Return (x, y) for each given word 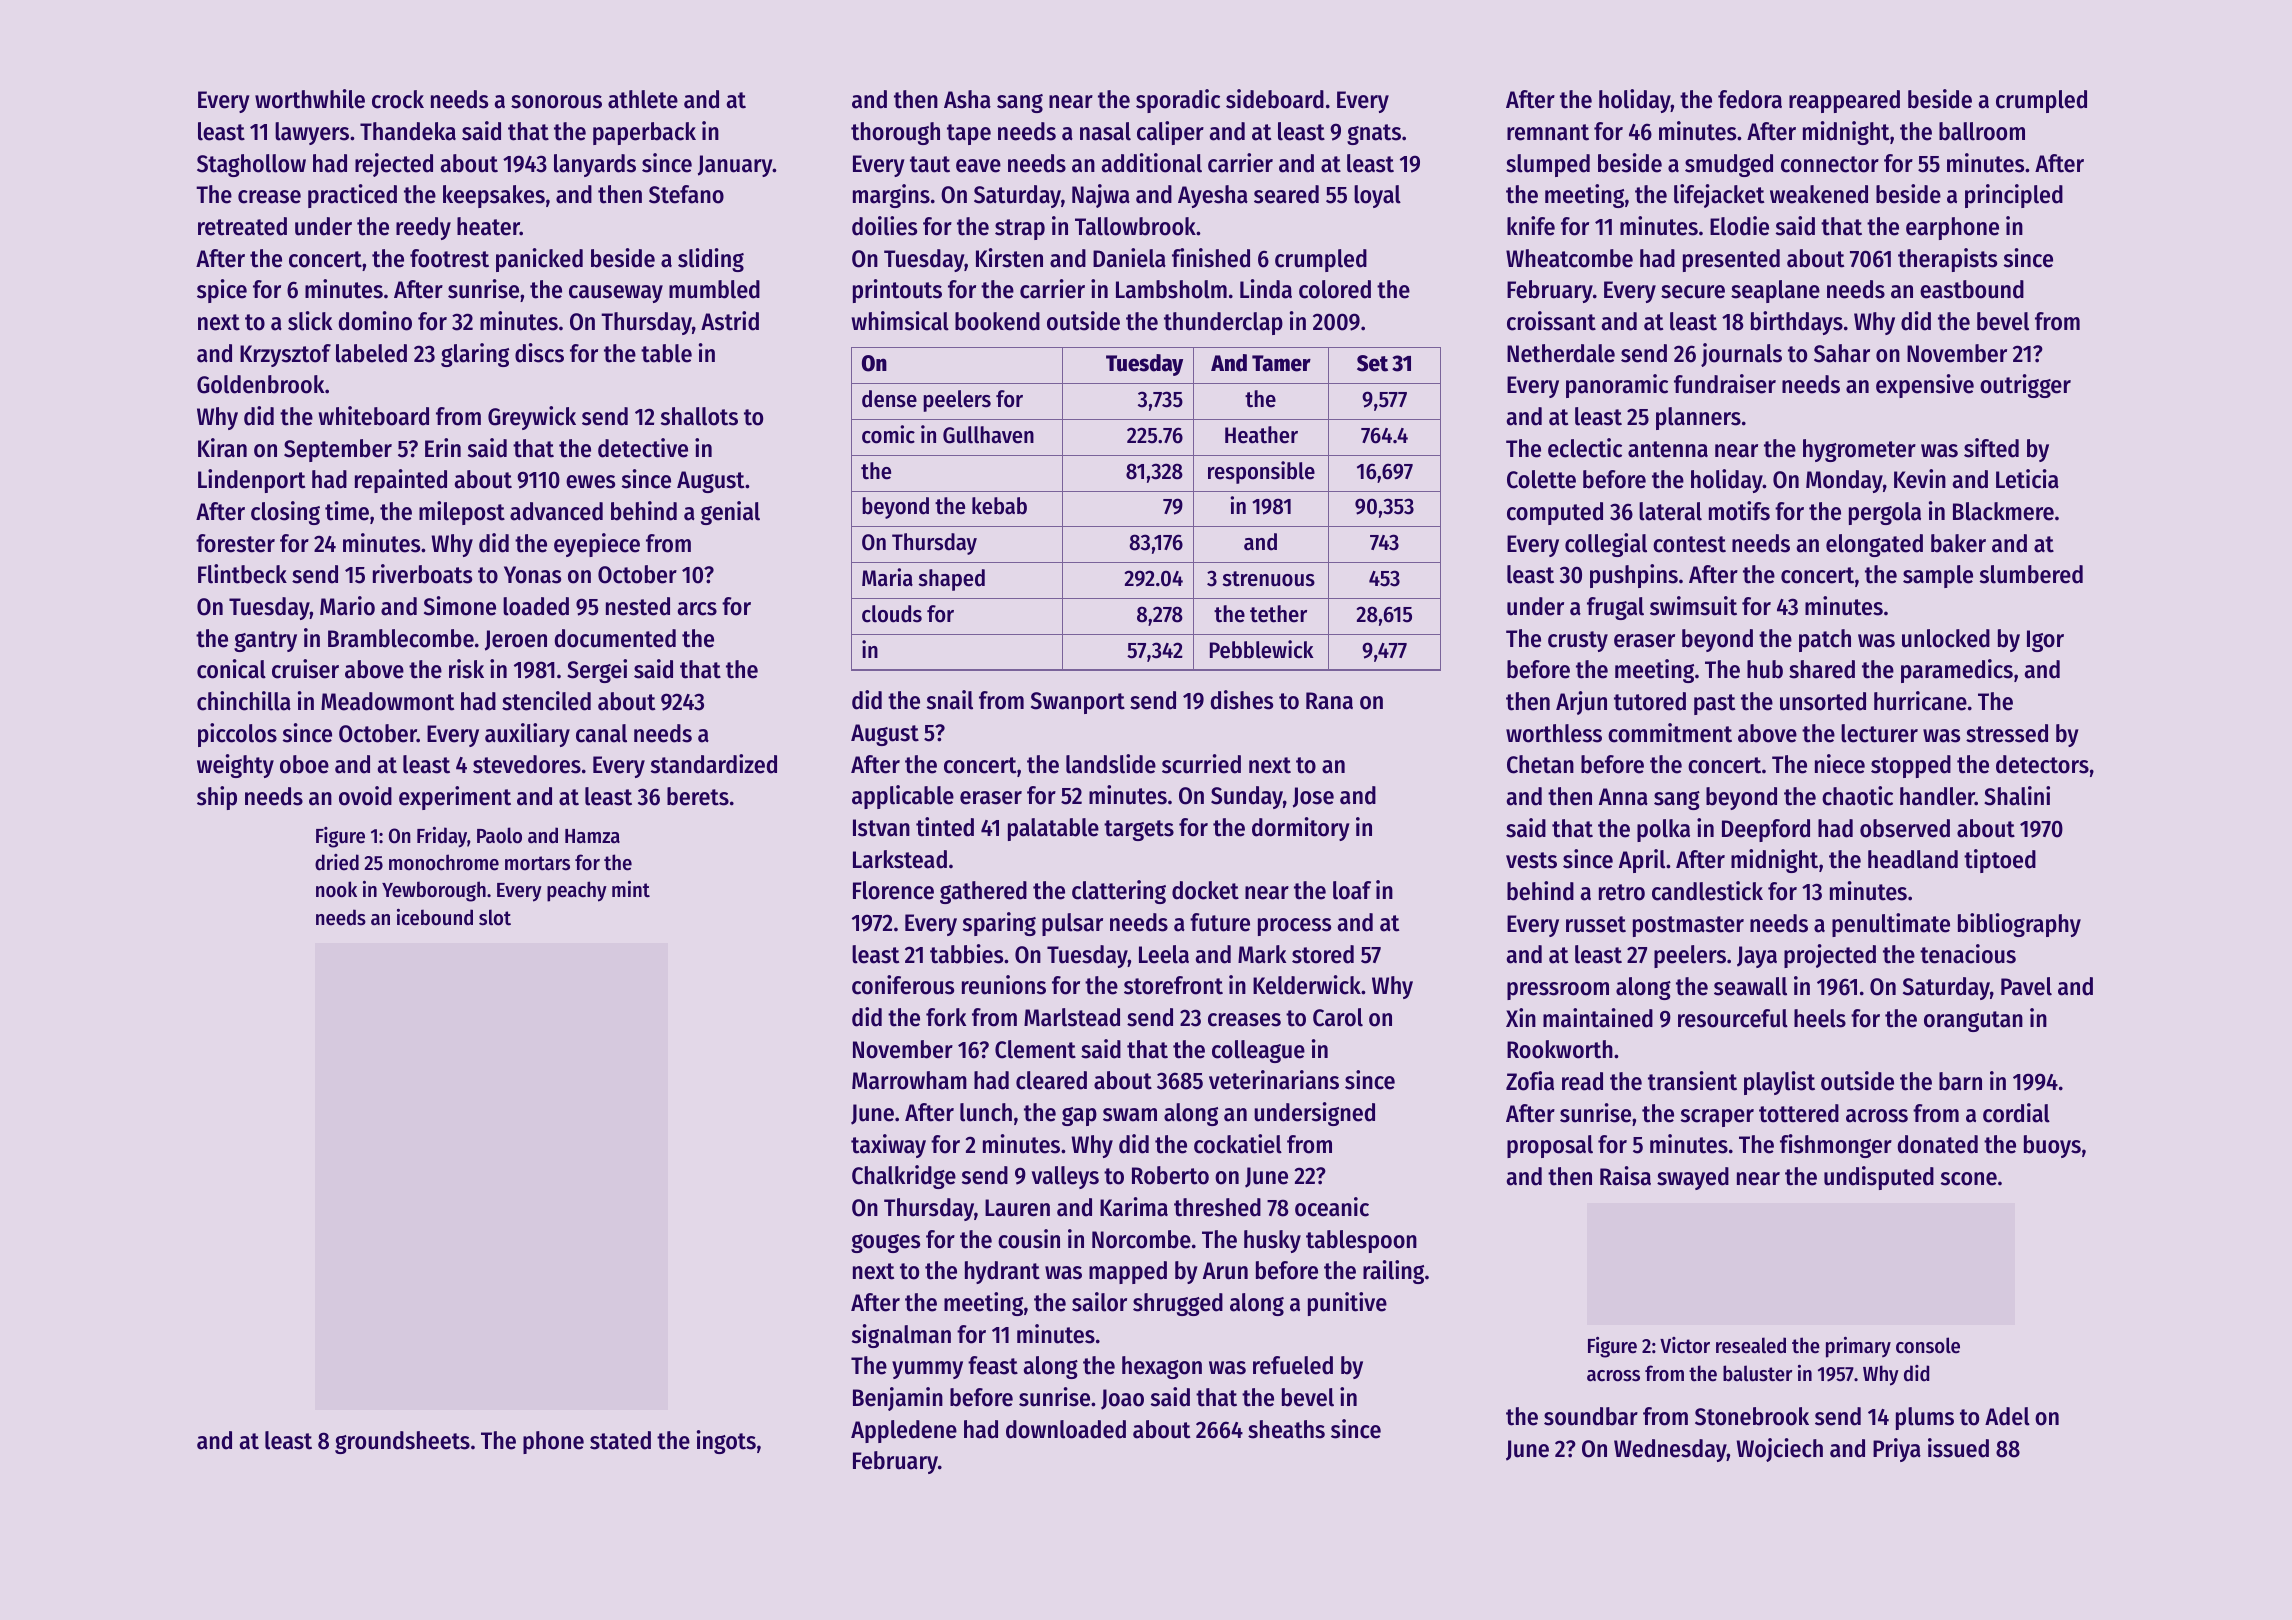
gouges (885, 1243)
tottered (1799, 1113)
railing (1393, 1272)
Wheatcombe (1569, 258)
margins (891, 196)
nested (638, 606)
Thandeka (408, 131)
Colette (1541, 479)
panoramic (1617, 386)
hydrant (1002, 1272)
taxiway (888, 1146)
